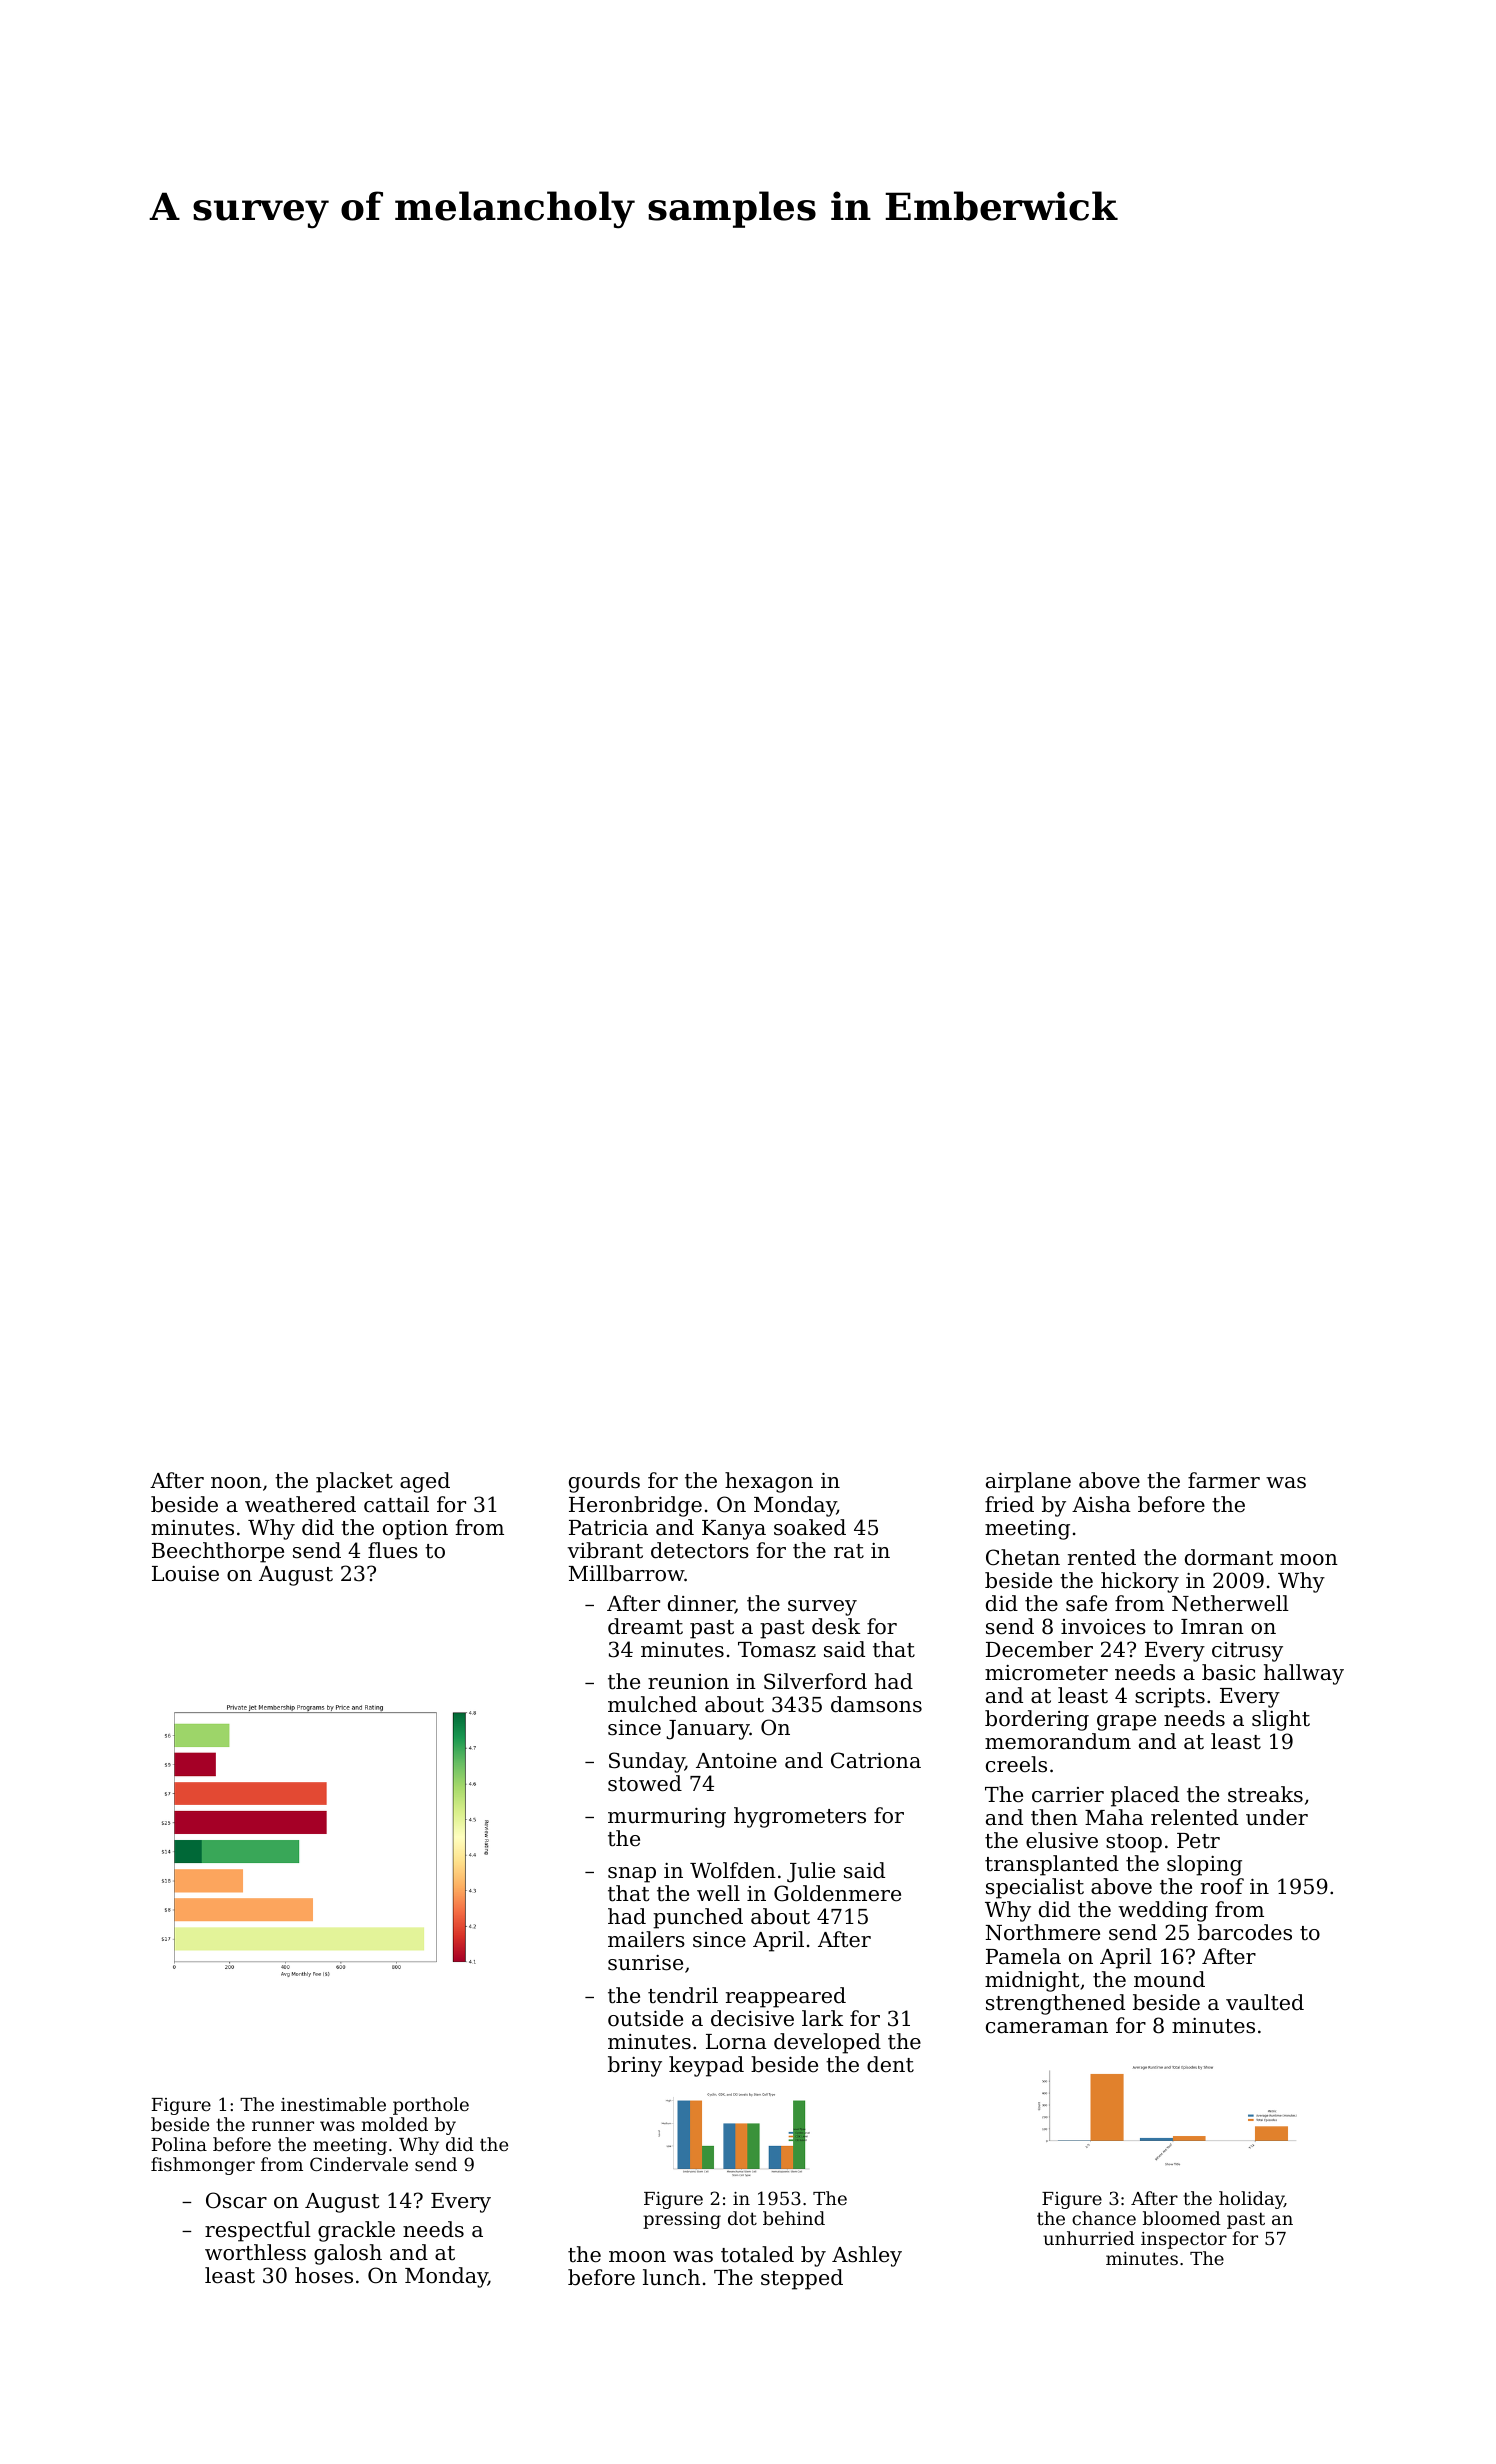 Image resolution: width=1496 pixels, height=2464 pixels. Describe the element at coordinates (324, 2275) in the screenshot. I see `hoses` at that location.
